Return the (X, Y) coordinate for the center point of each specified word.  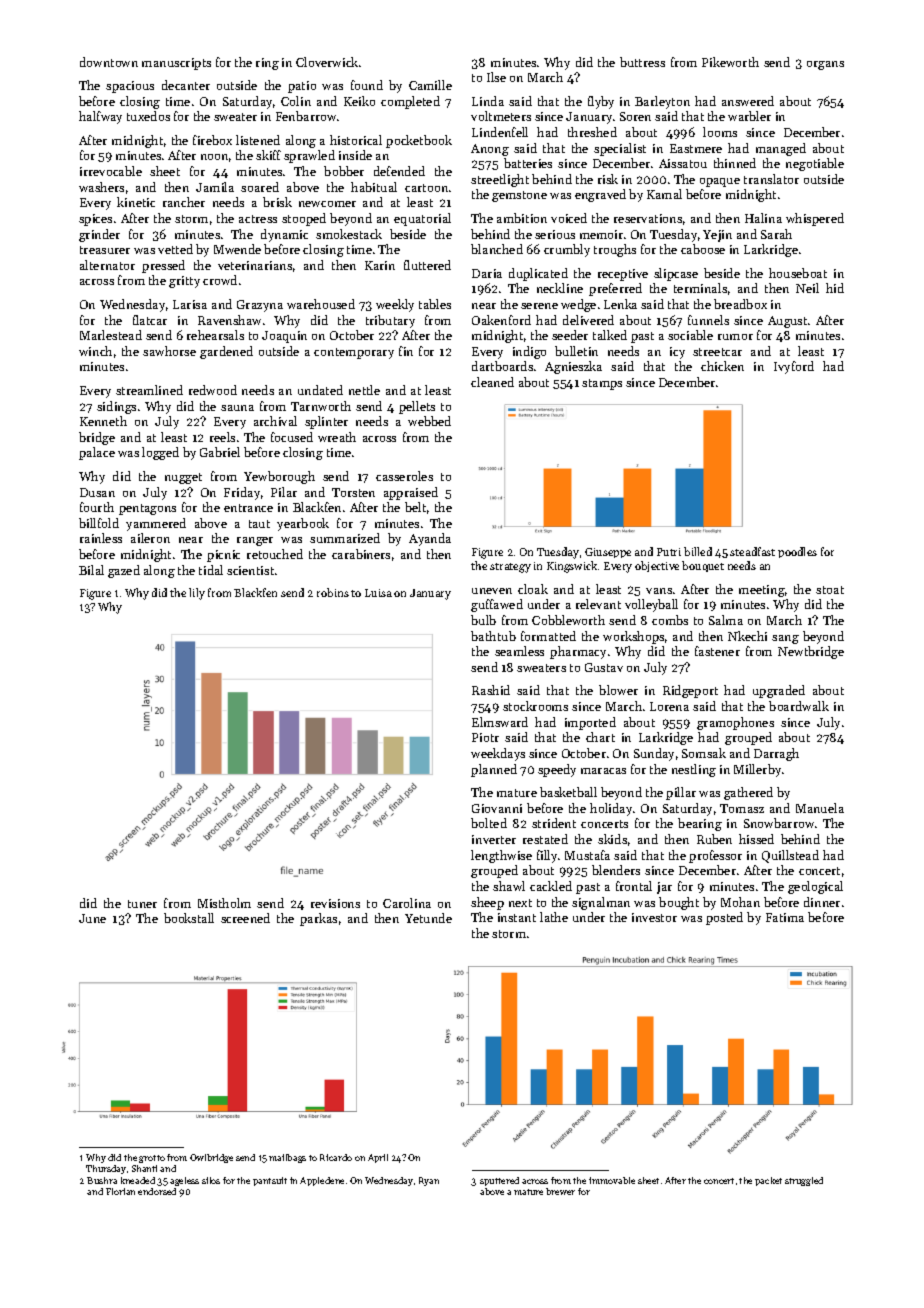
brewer (560, 1191)
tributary (390, 321)
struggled (804, 1181)
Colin (296, 101)
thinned (735, 163)
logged (160, 453)
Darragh (776, 754)
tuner (142, 904)
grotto (152, 1159)
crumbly (567, 250)
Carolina (407, 903)
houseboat (798, 273)
